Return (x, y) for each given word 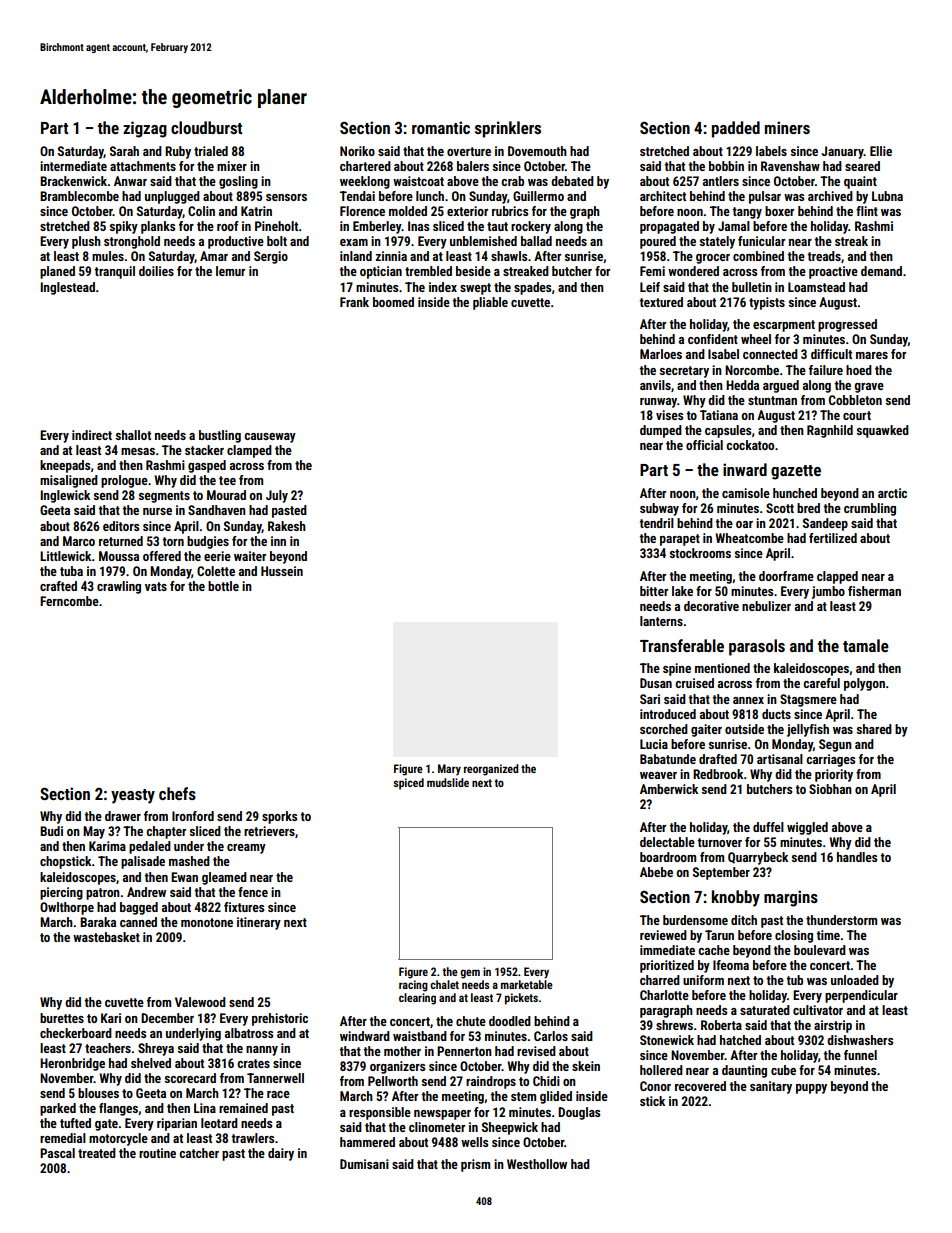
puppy (811, 1089)
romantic (441, 127)
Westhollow (537, 1164)
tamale (866, 645)
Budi (51, 831)
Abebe (656, 872)
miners (787, 127)
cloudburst (206, 127)
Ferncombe (69, 601)
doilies (156, 271)
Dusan (656, 683)
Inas (418, 226)
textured (661, 302)
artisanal (780, 759)
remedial (63, 1138)
